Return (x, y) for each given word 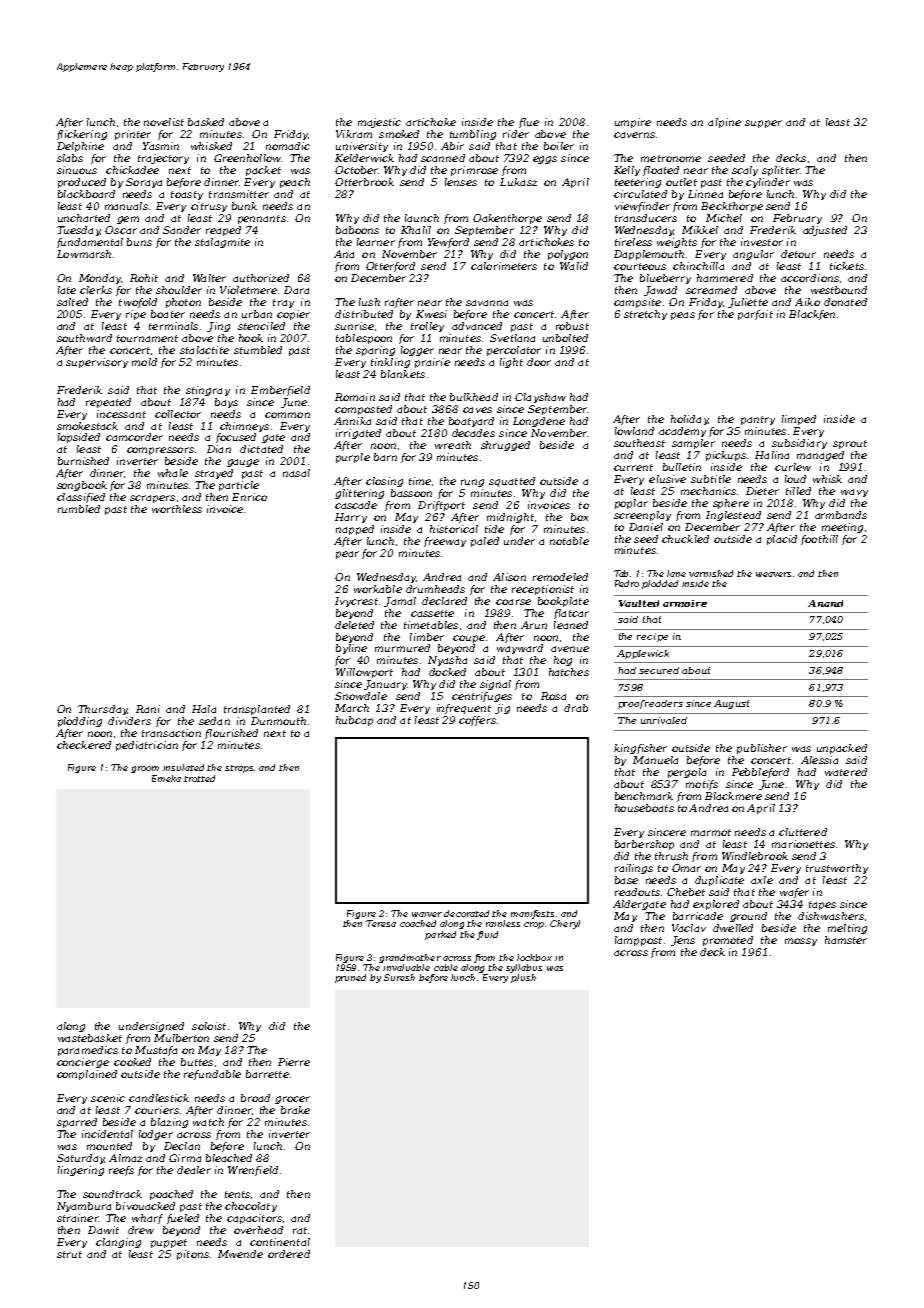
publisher (762, 749)
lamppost (638, 941)
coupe (469, 639)
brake (295, 1110)
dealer (194, 1170)
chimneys (244, 427)
